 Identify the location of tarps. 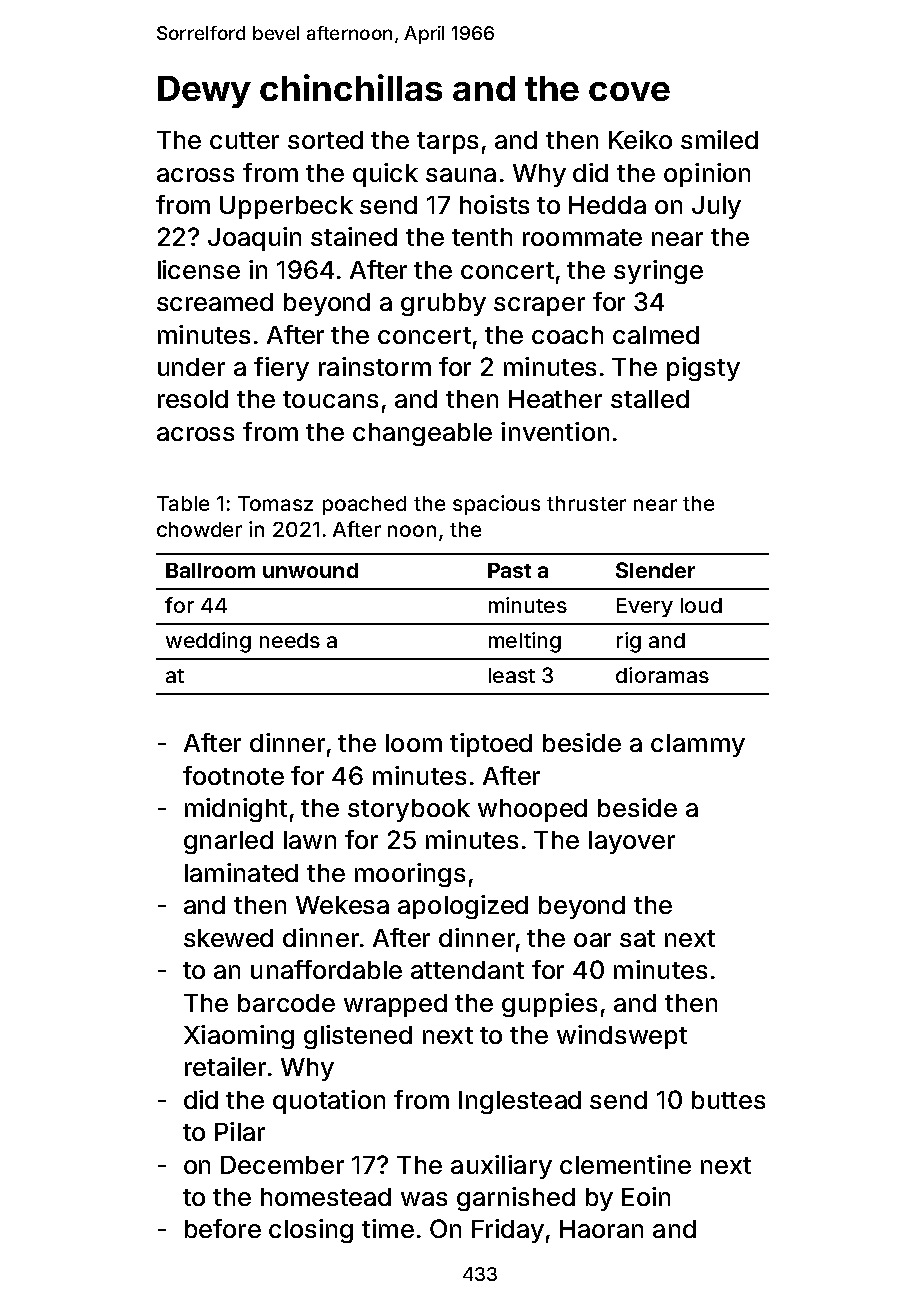
(447, 143).
